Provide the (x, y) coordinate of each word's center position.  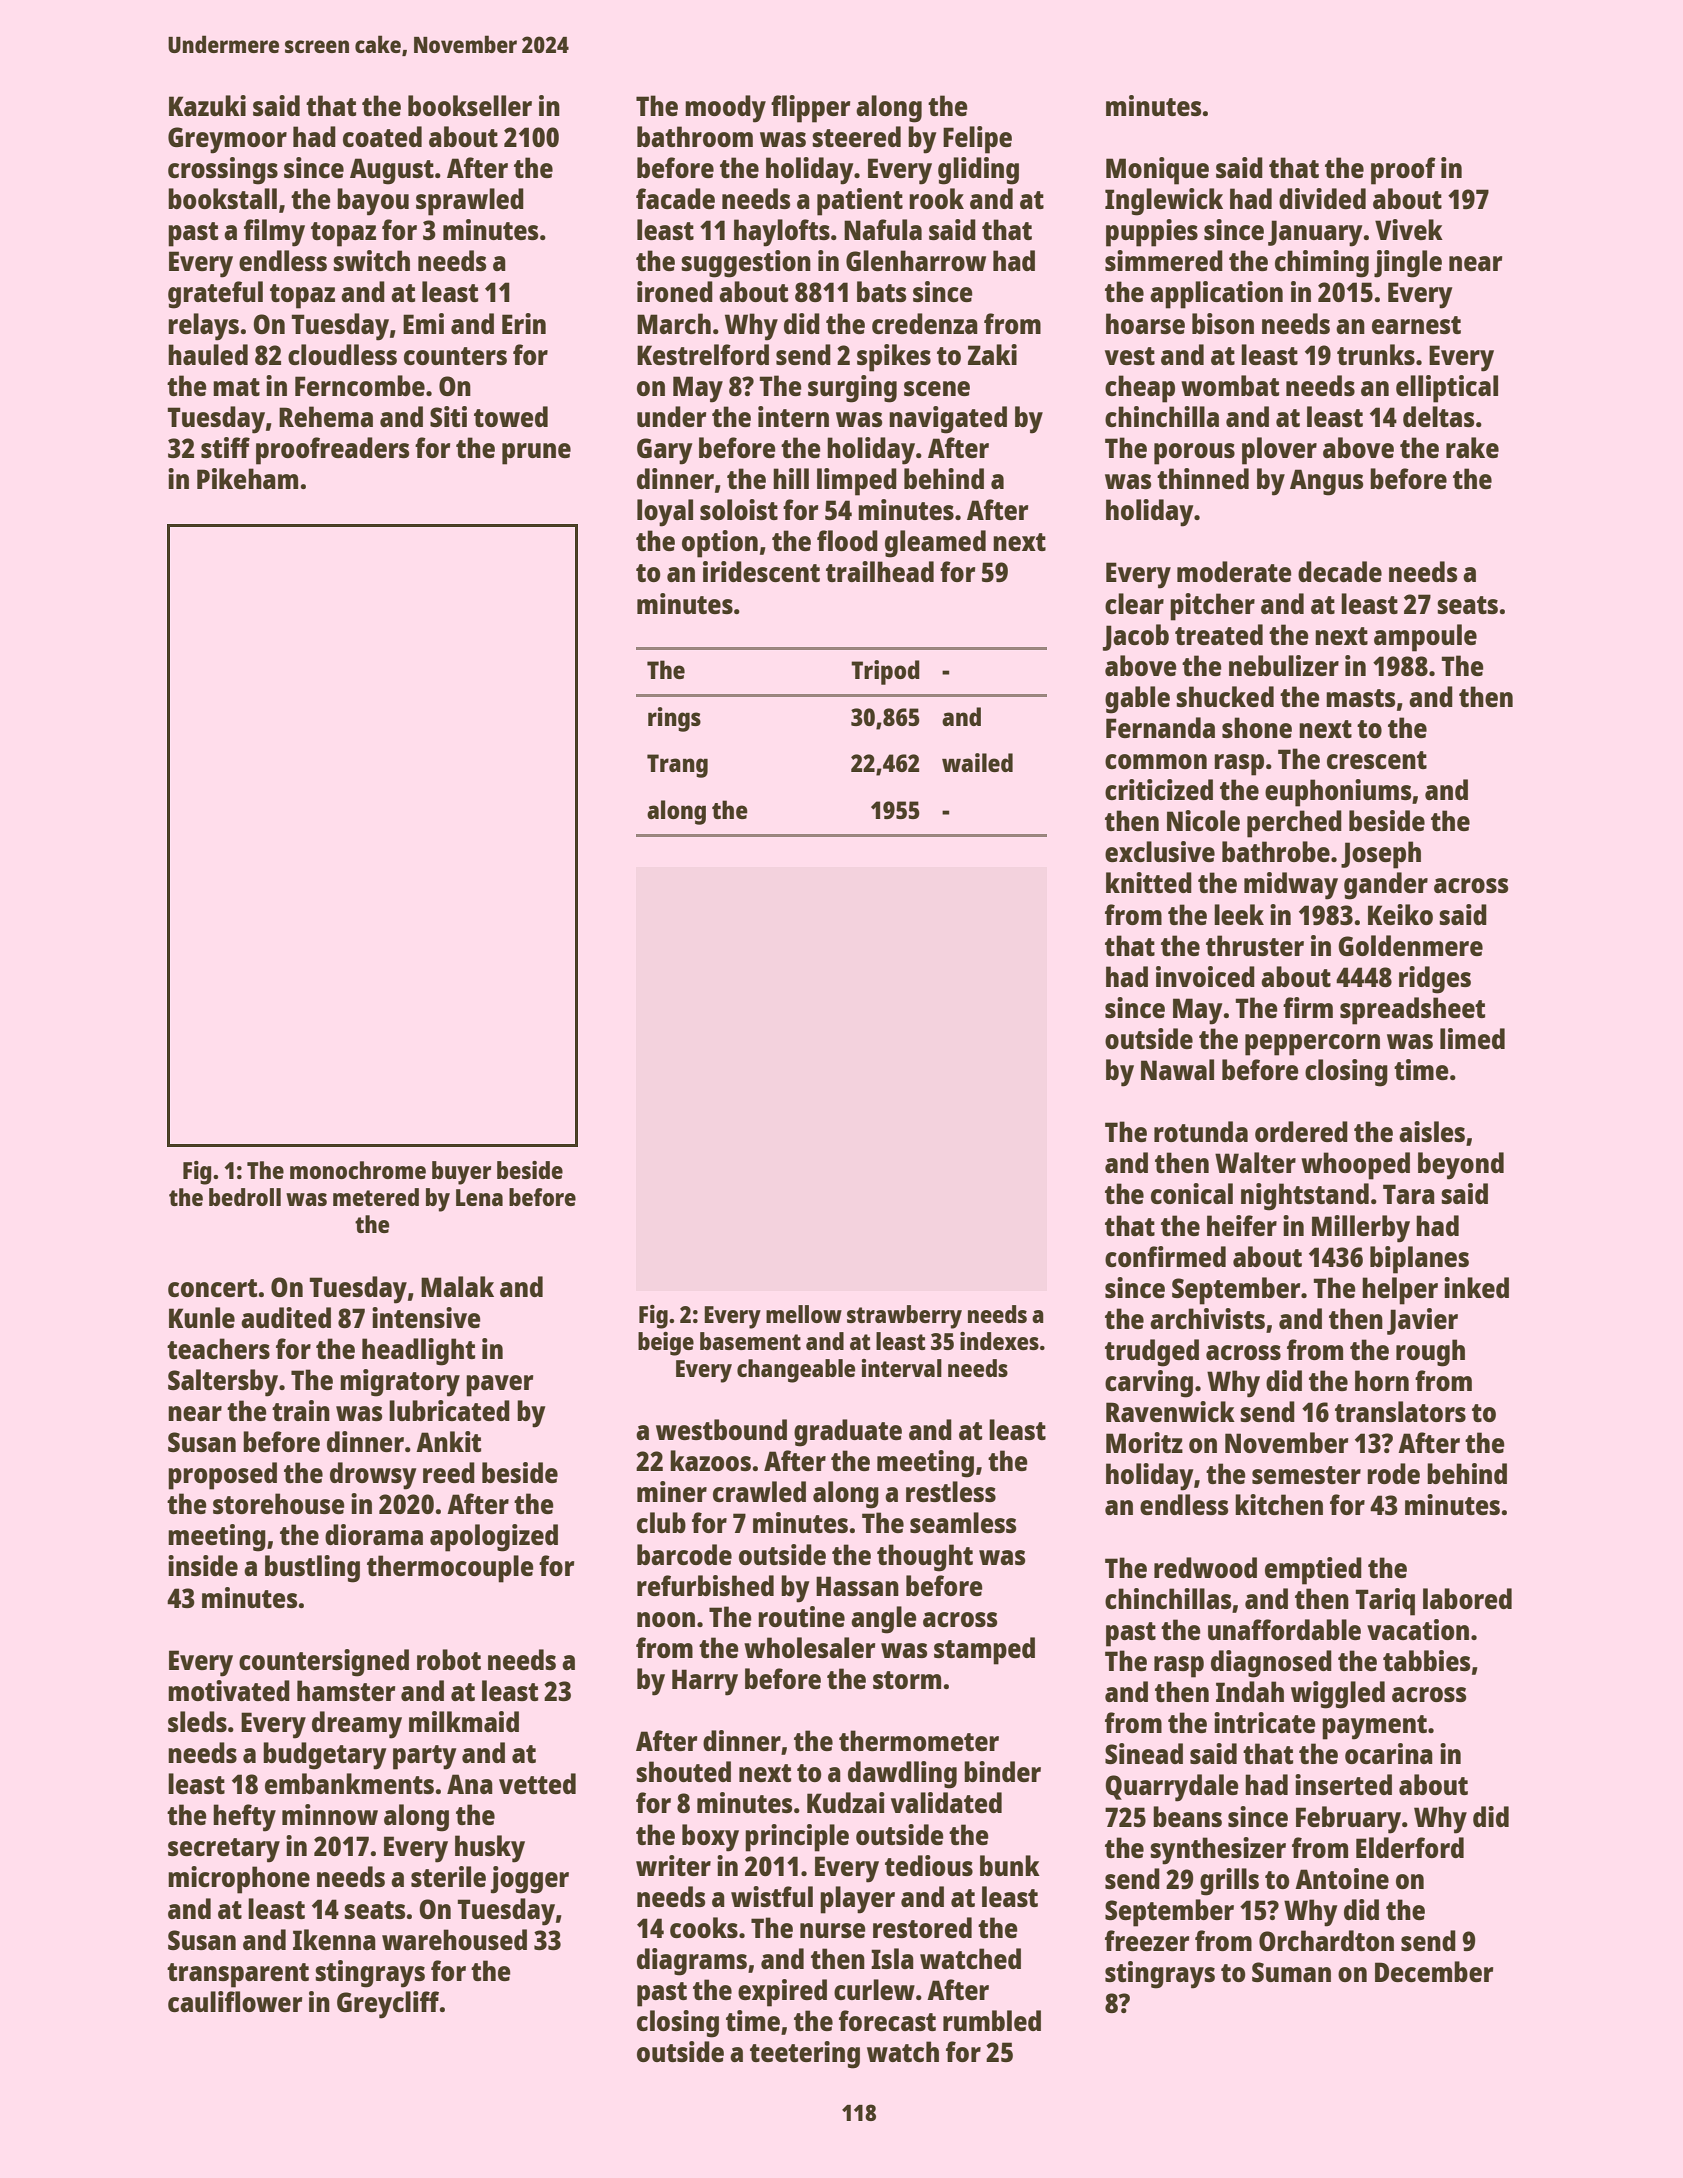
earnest (1416, 325)
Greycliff (388, 2005)
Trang (677, 766)
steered (856, 136)
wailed (977, 762)
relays (203, 327)
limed (1472, 1038)
